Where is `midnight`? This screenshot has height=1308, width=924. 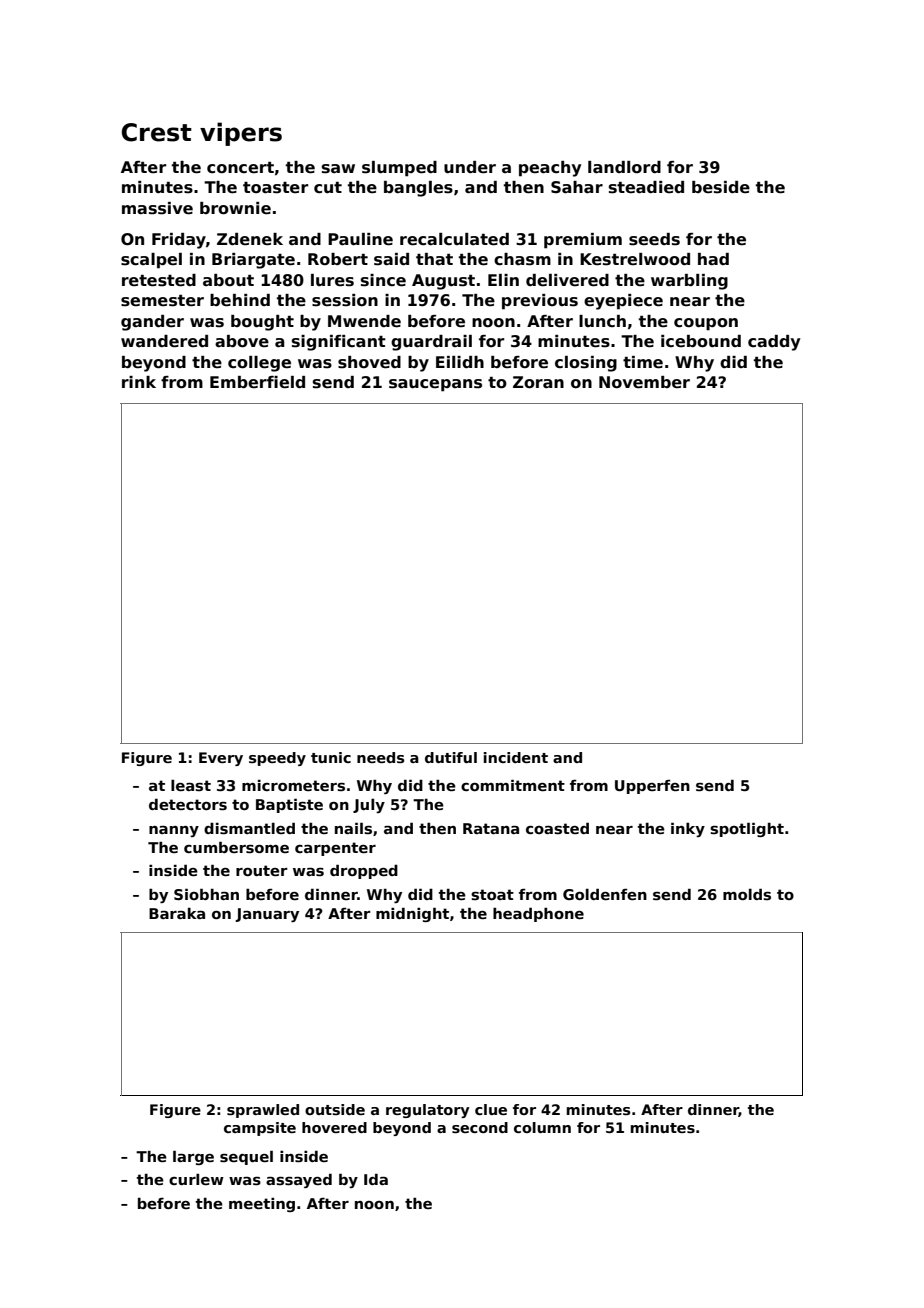 midnight is located at coordinates (412, 914).
